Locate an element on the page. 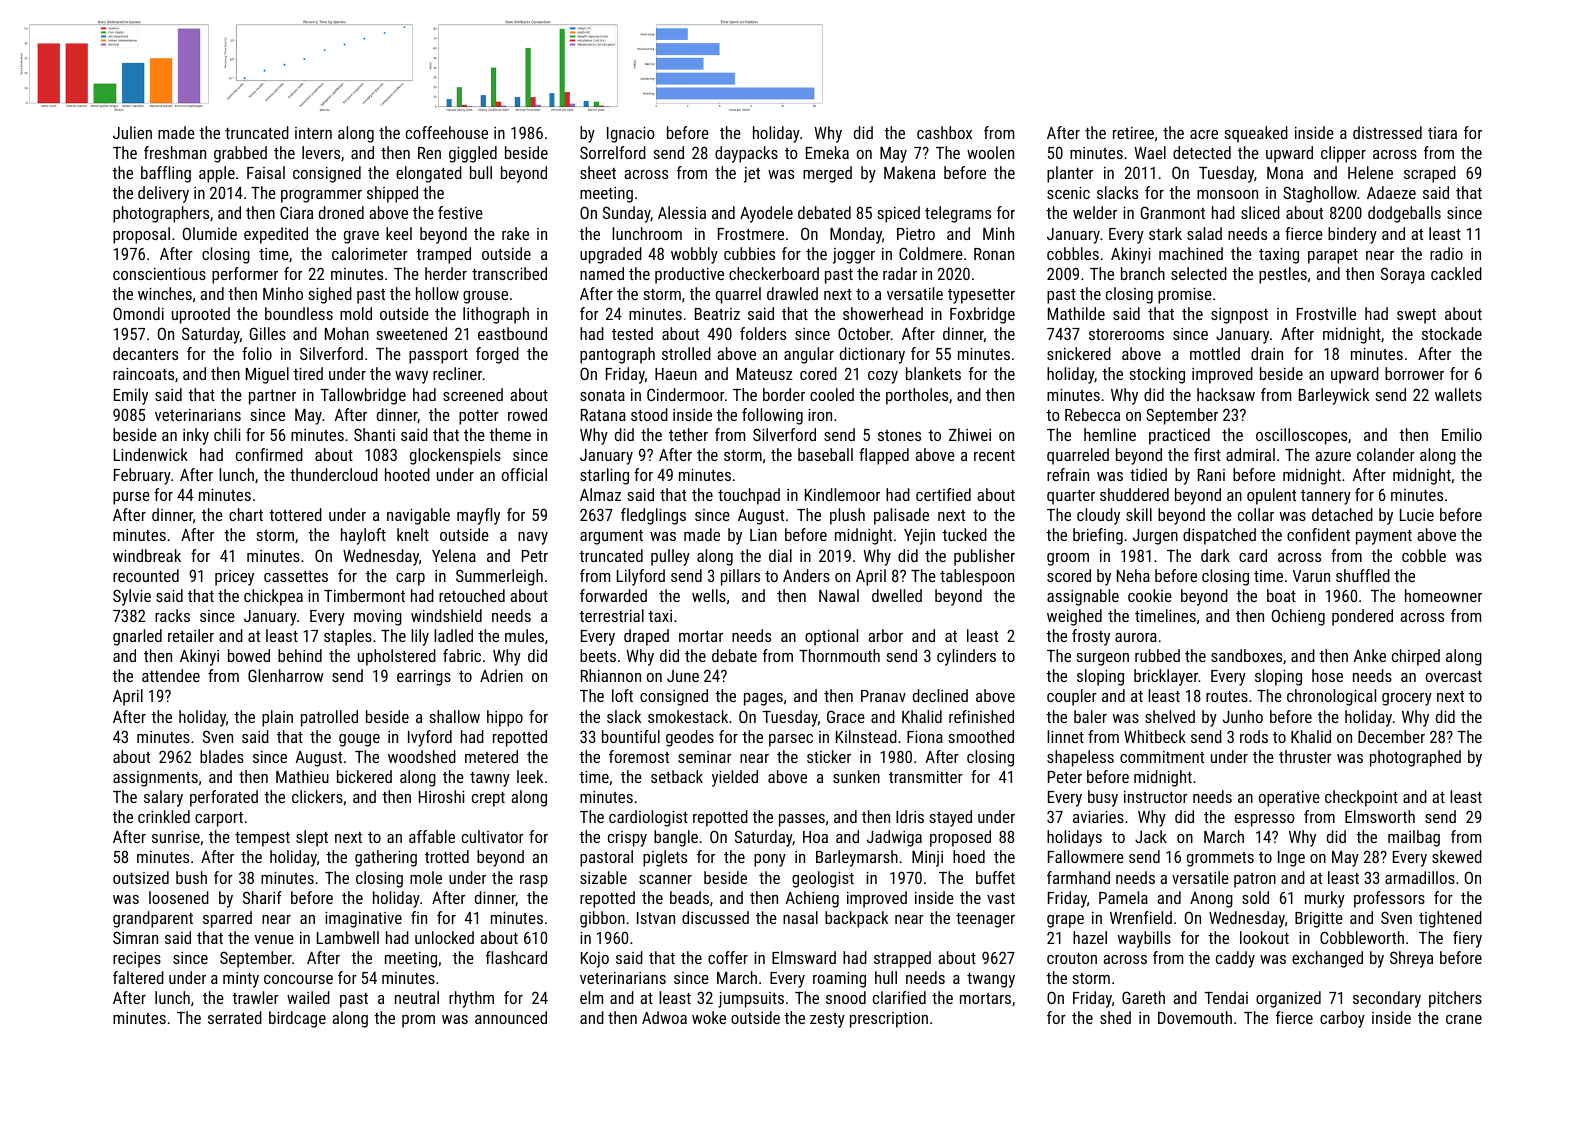  Ignacio is located at coordinates (631, 134).
